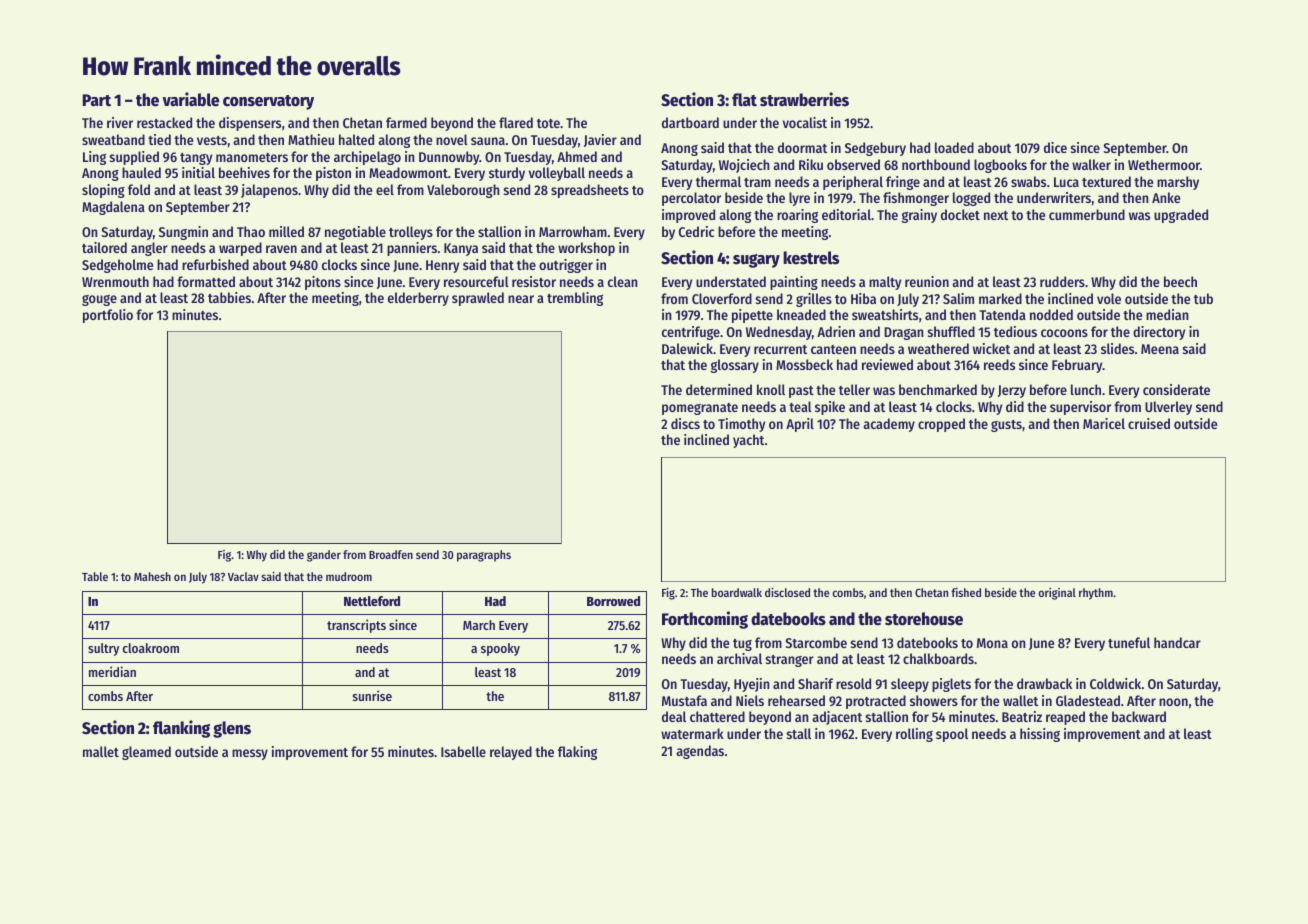 This image has height=924, width=1308. What do you see at coordinates (804, 99) in the image?
I see `strawberries` at bounding box center [804, 99].
